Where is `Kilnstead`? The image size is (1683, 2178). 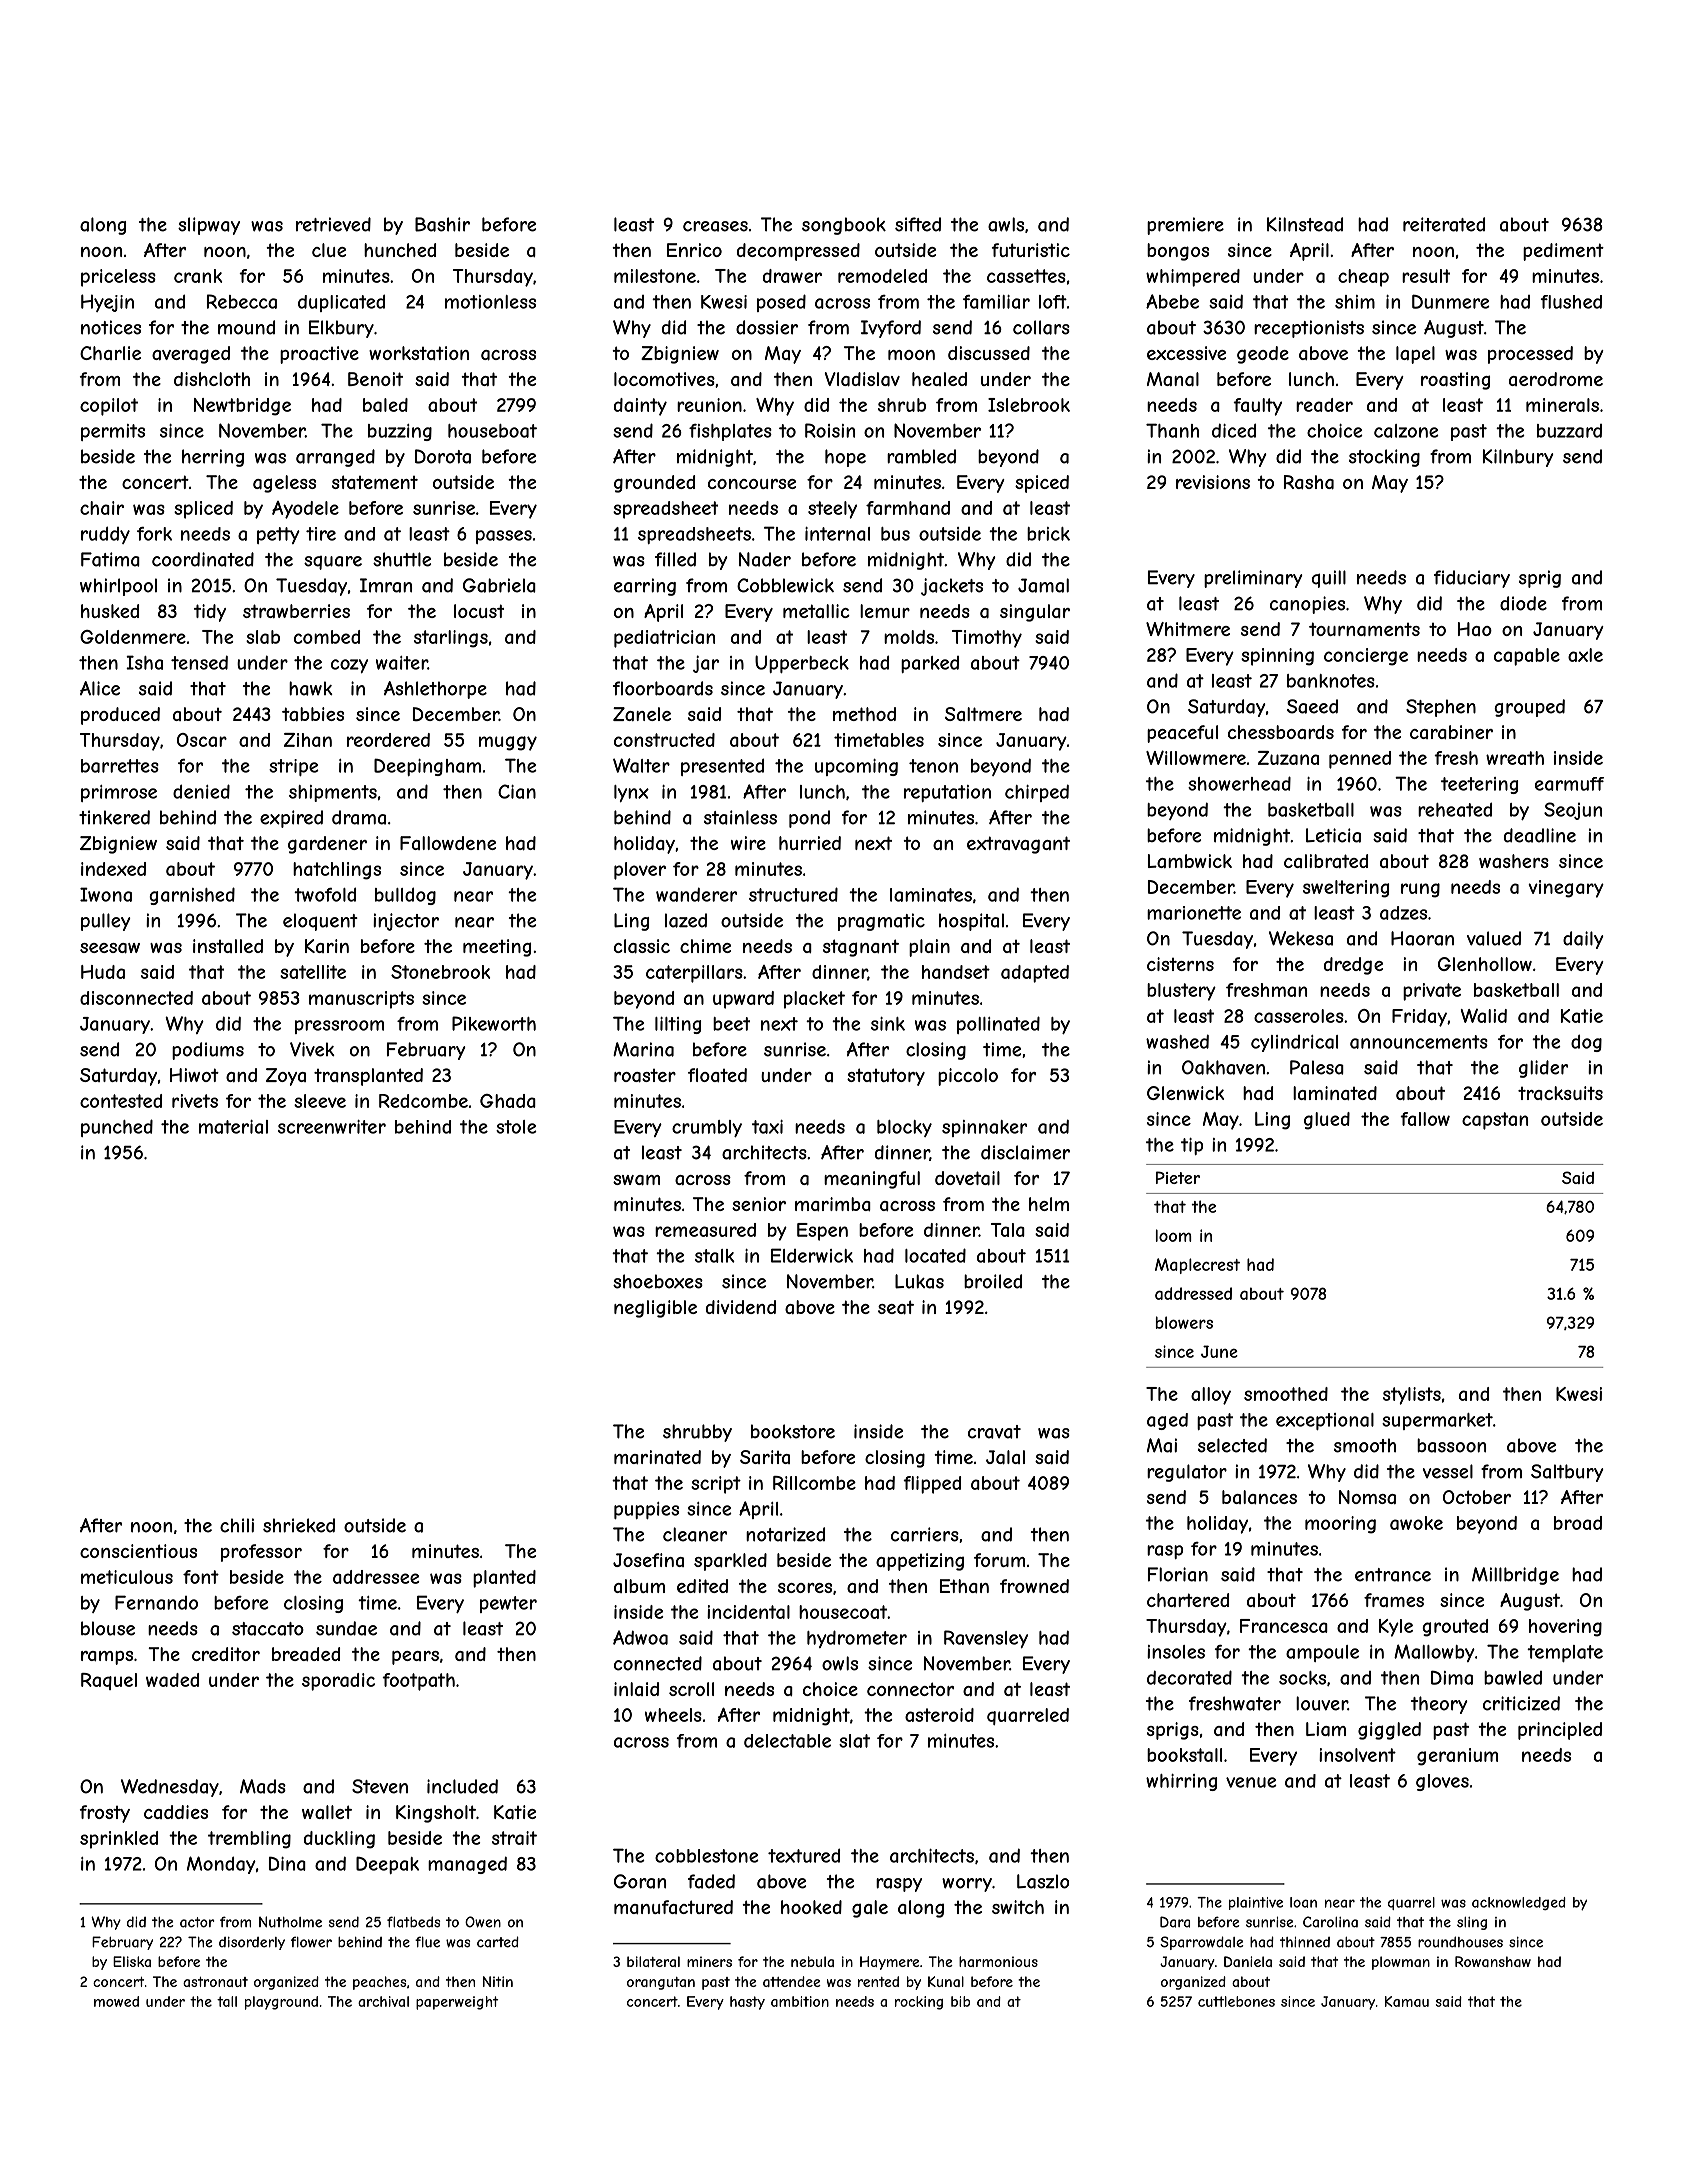 Kilnstead is located at coordinates (1305, 224).
